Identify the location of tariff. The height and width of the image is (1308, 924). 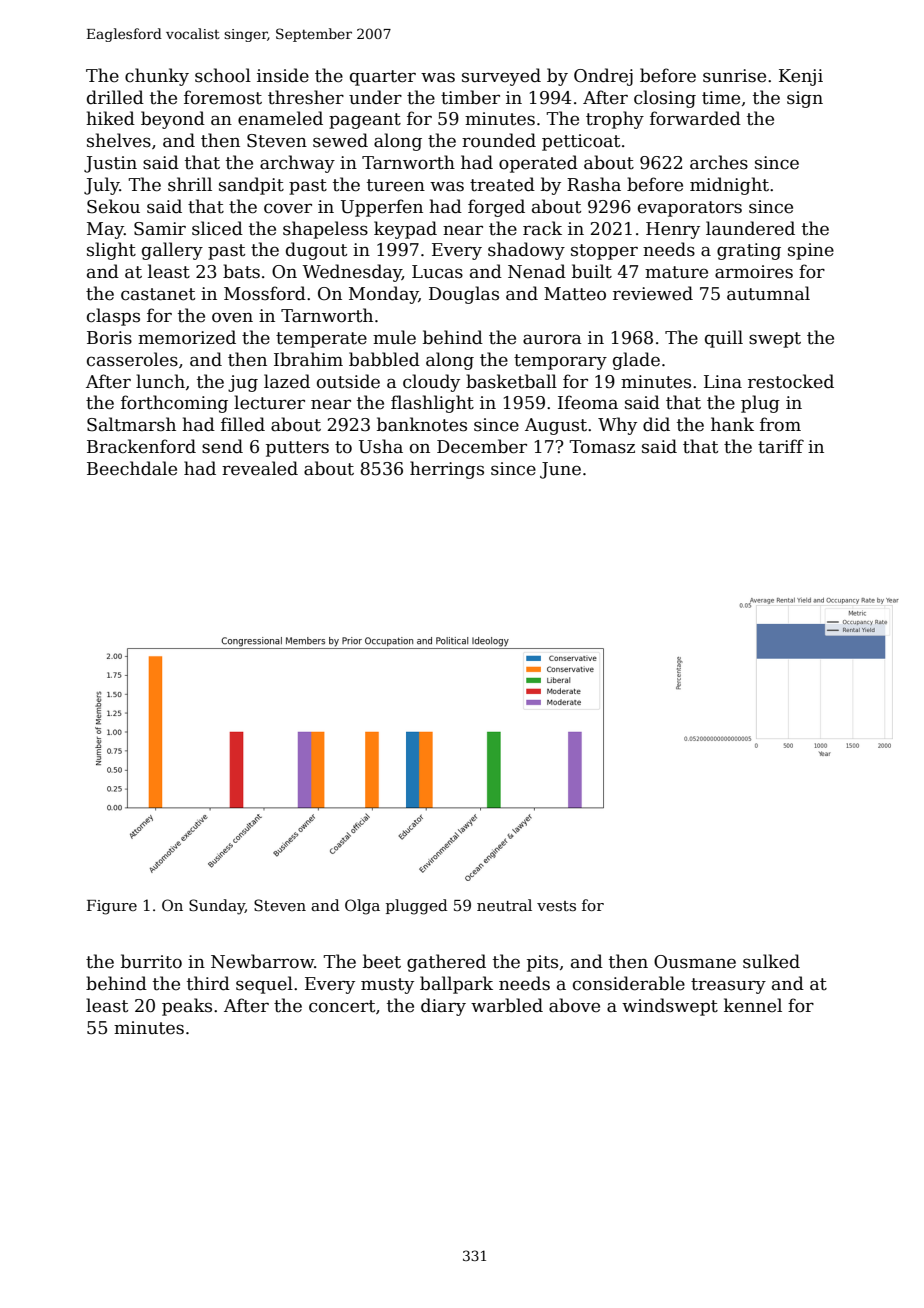
(781, 446).
